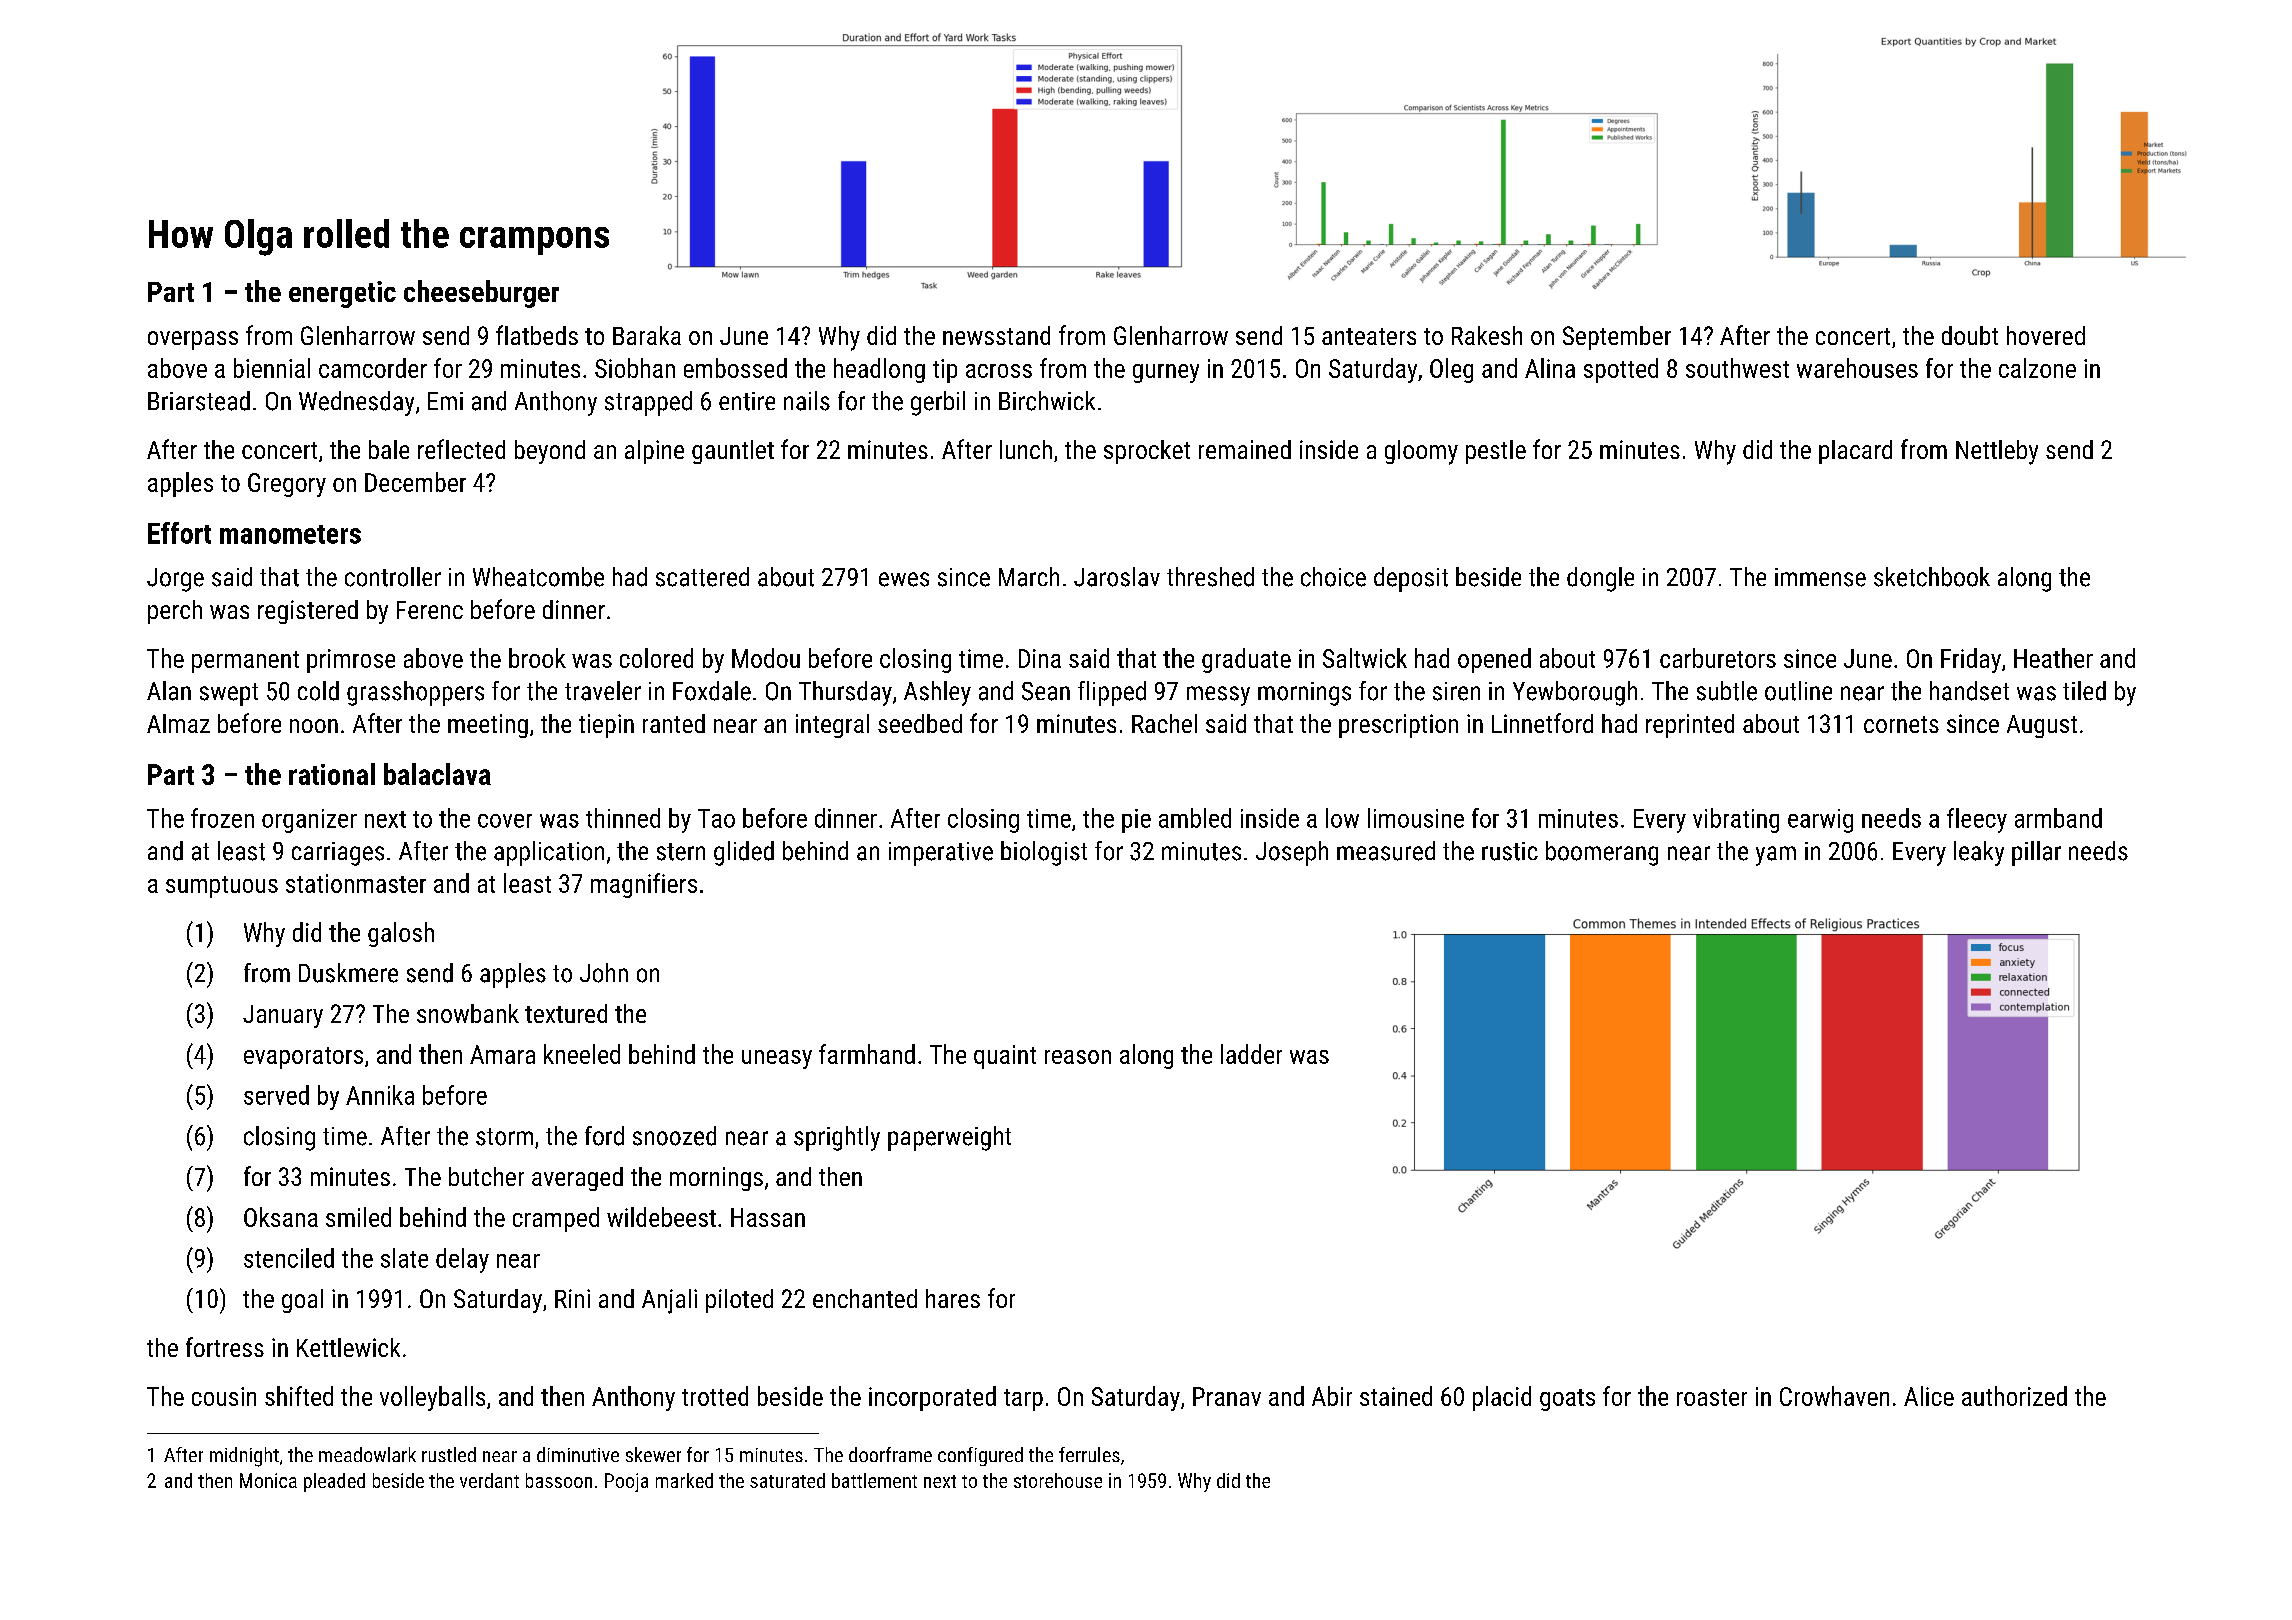 The height and width of the page is (1620, 2292). I want to click on ewes, so click(904, 579).
